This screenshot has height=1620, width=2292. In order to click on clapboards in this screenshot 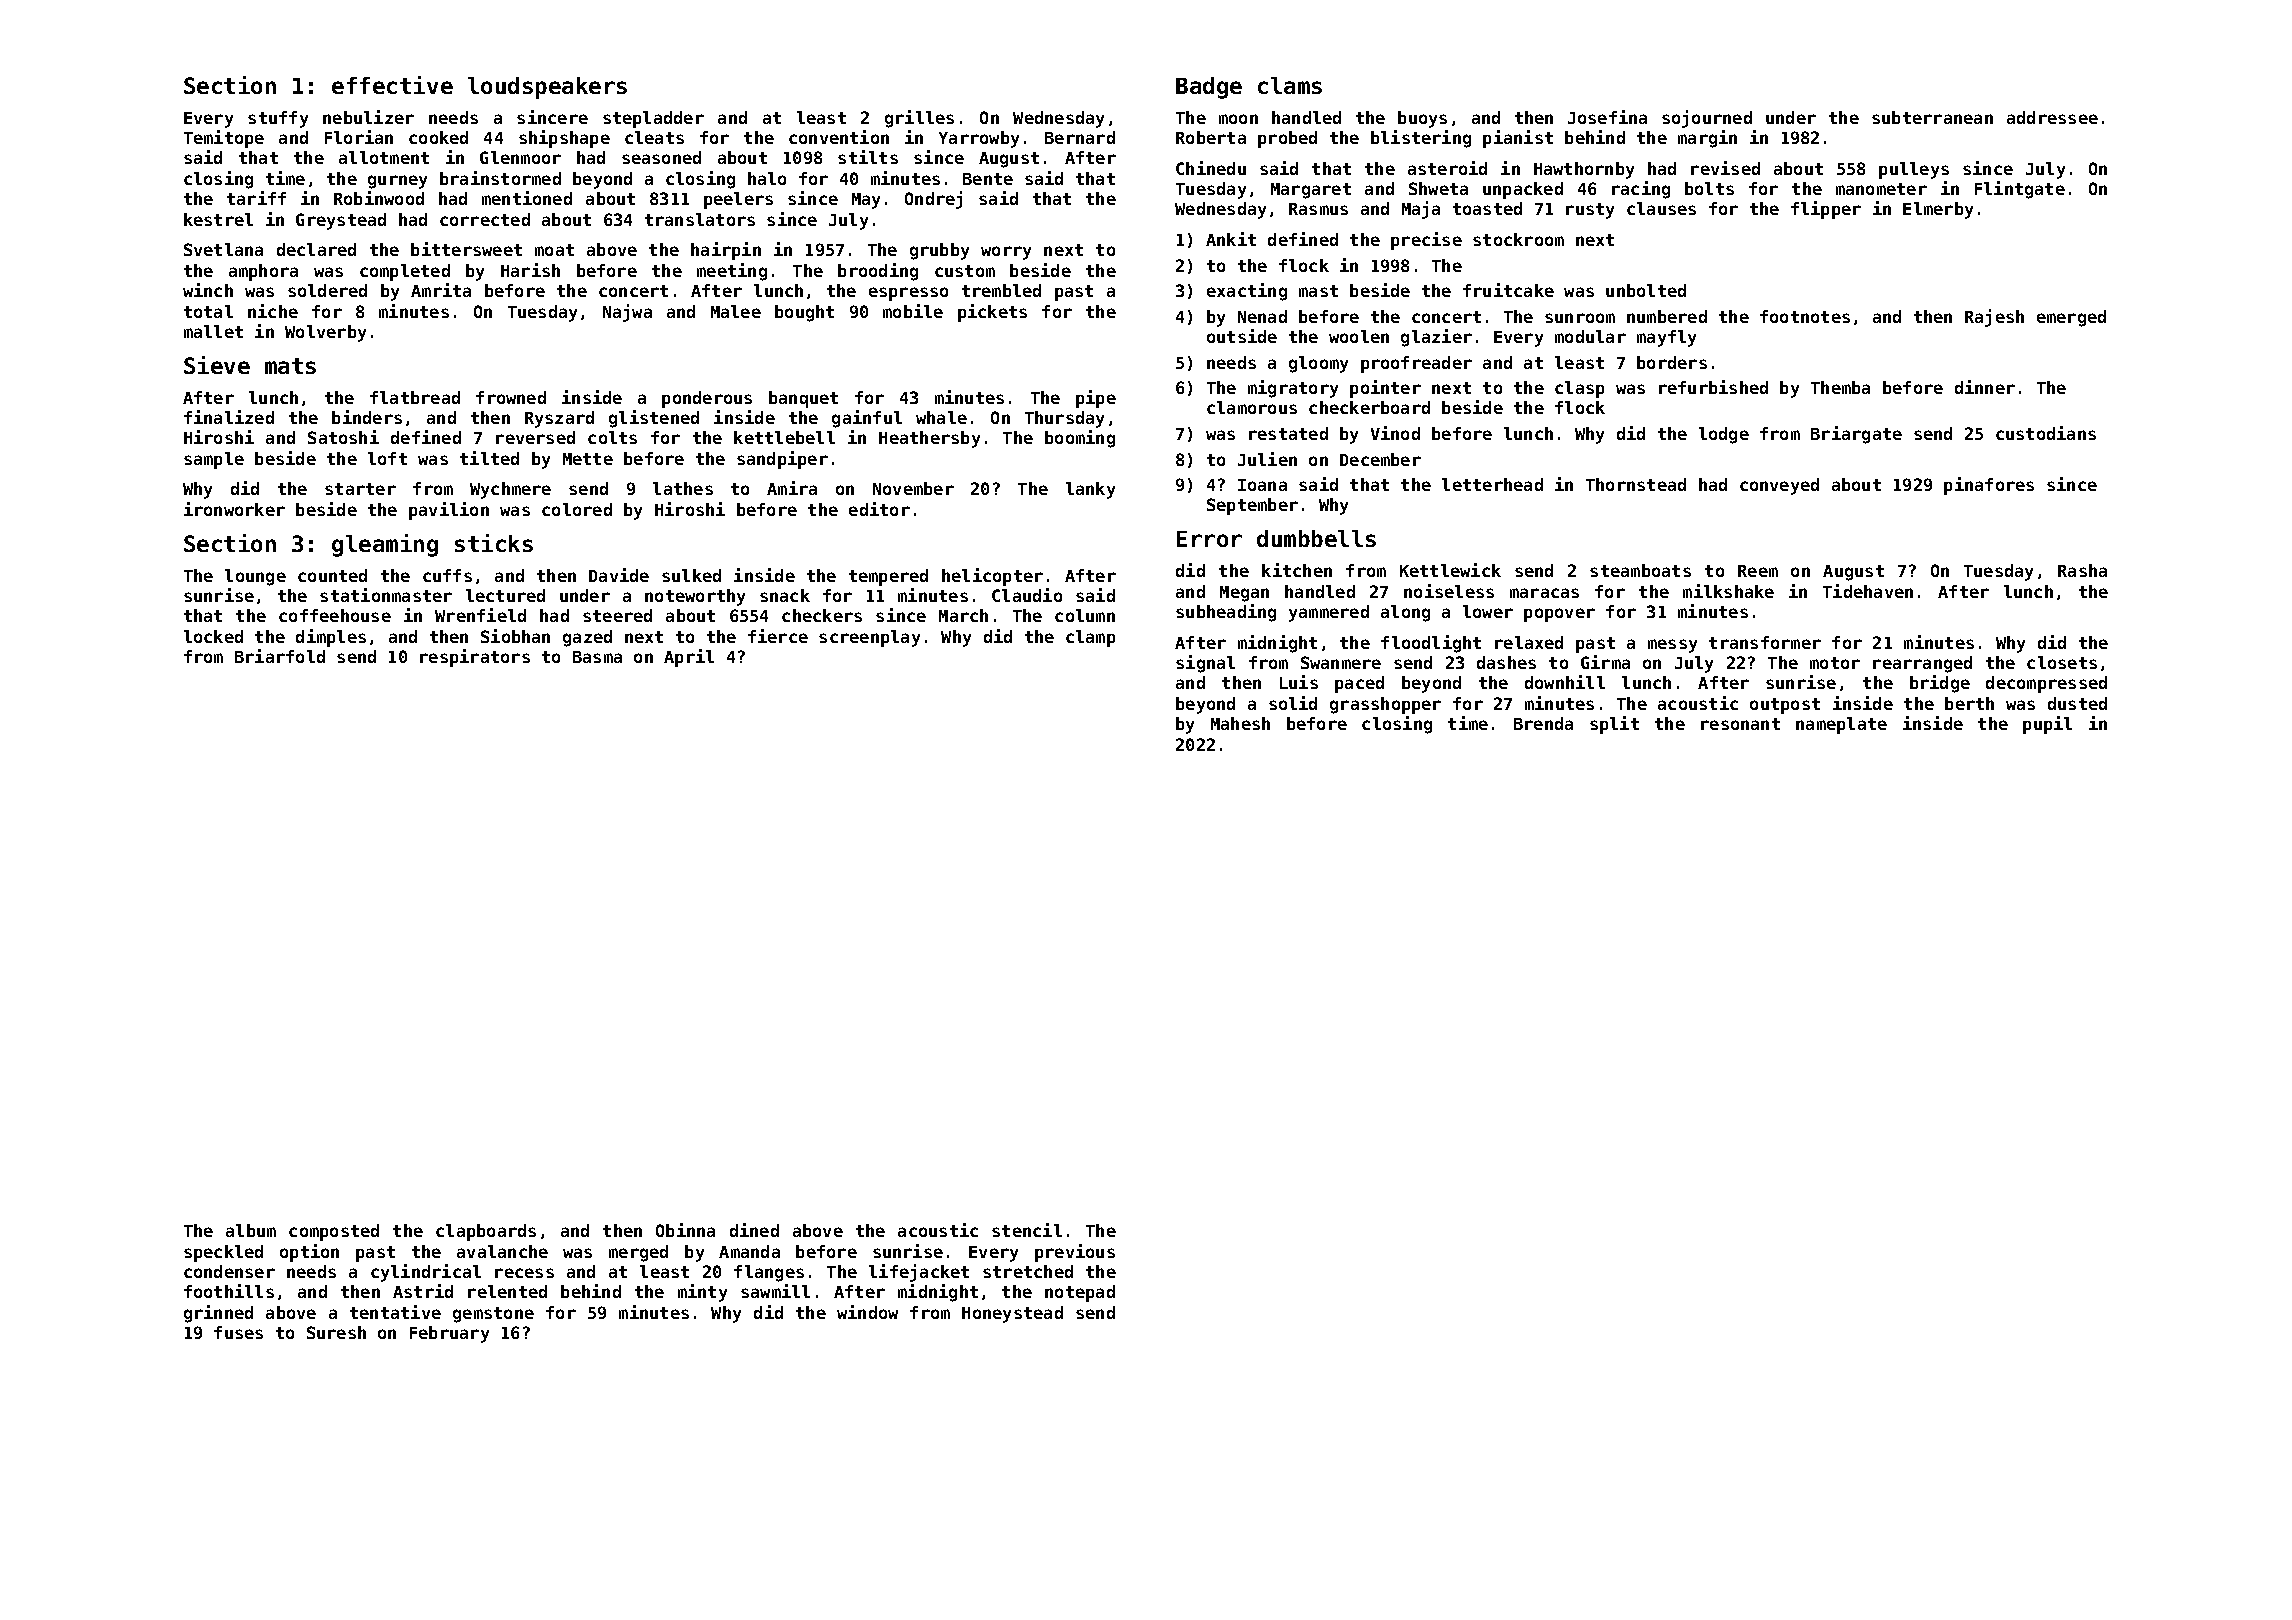, I will do `click(486, 1232)`.
